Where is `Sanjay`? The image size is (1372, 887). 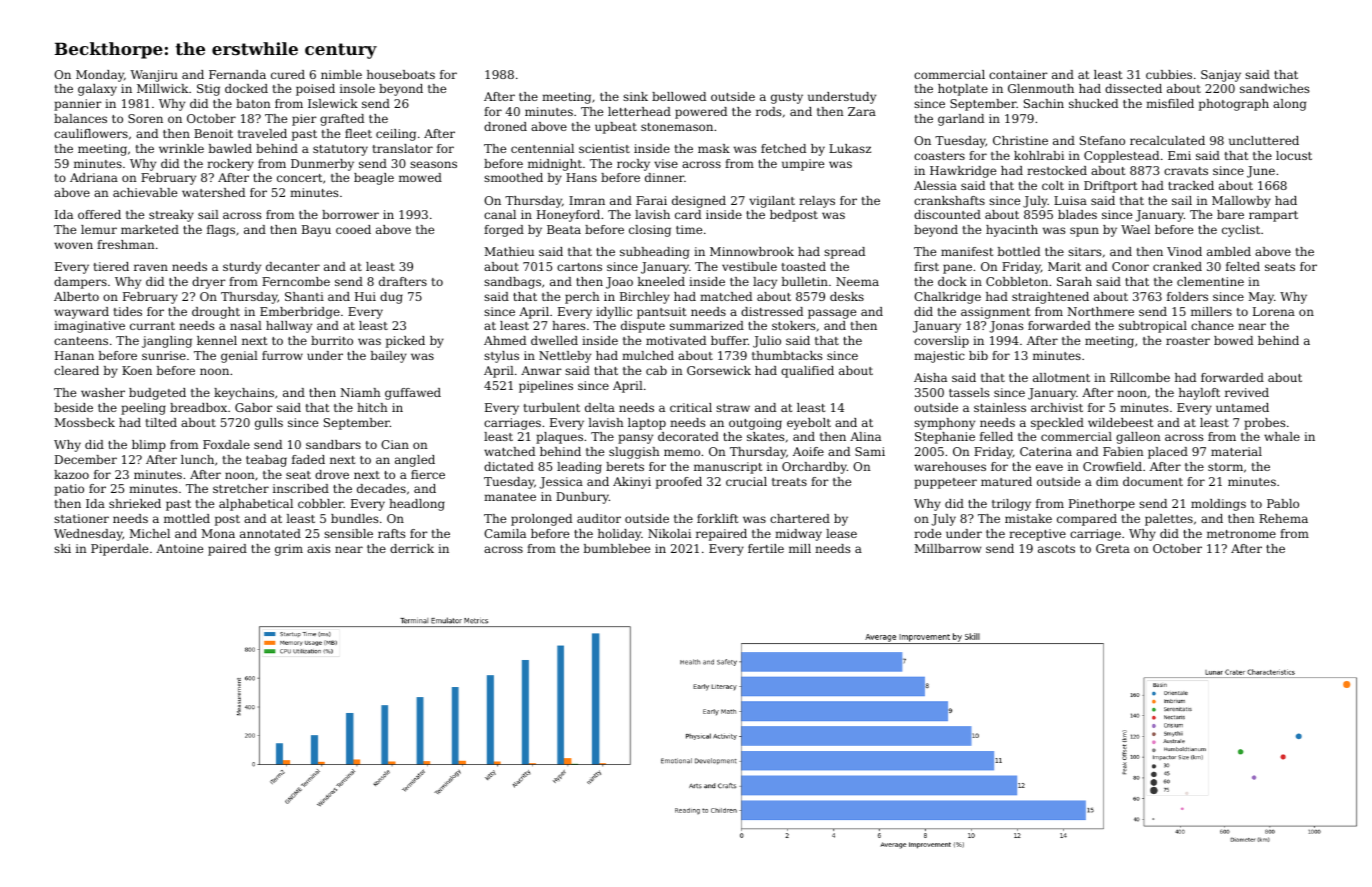
Sanjay is located at coordinates (1221, 76).
